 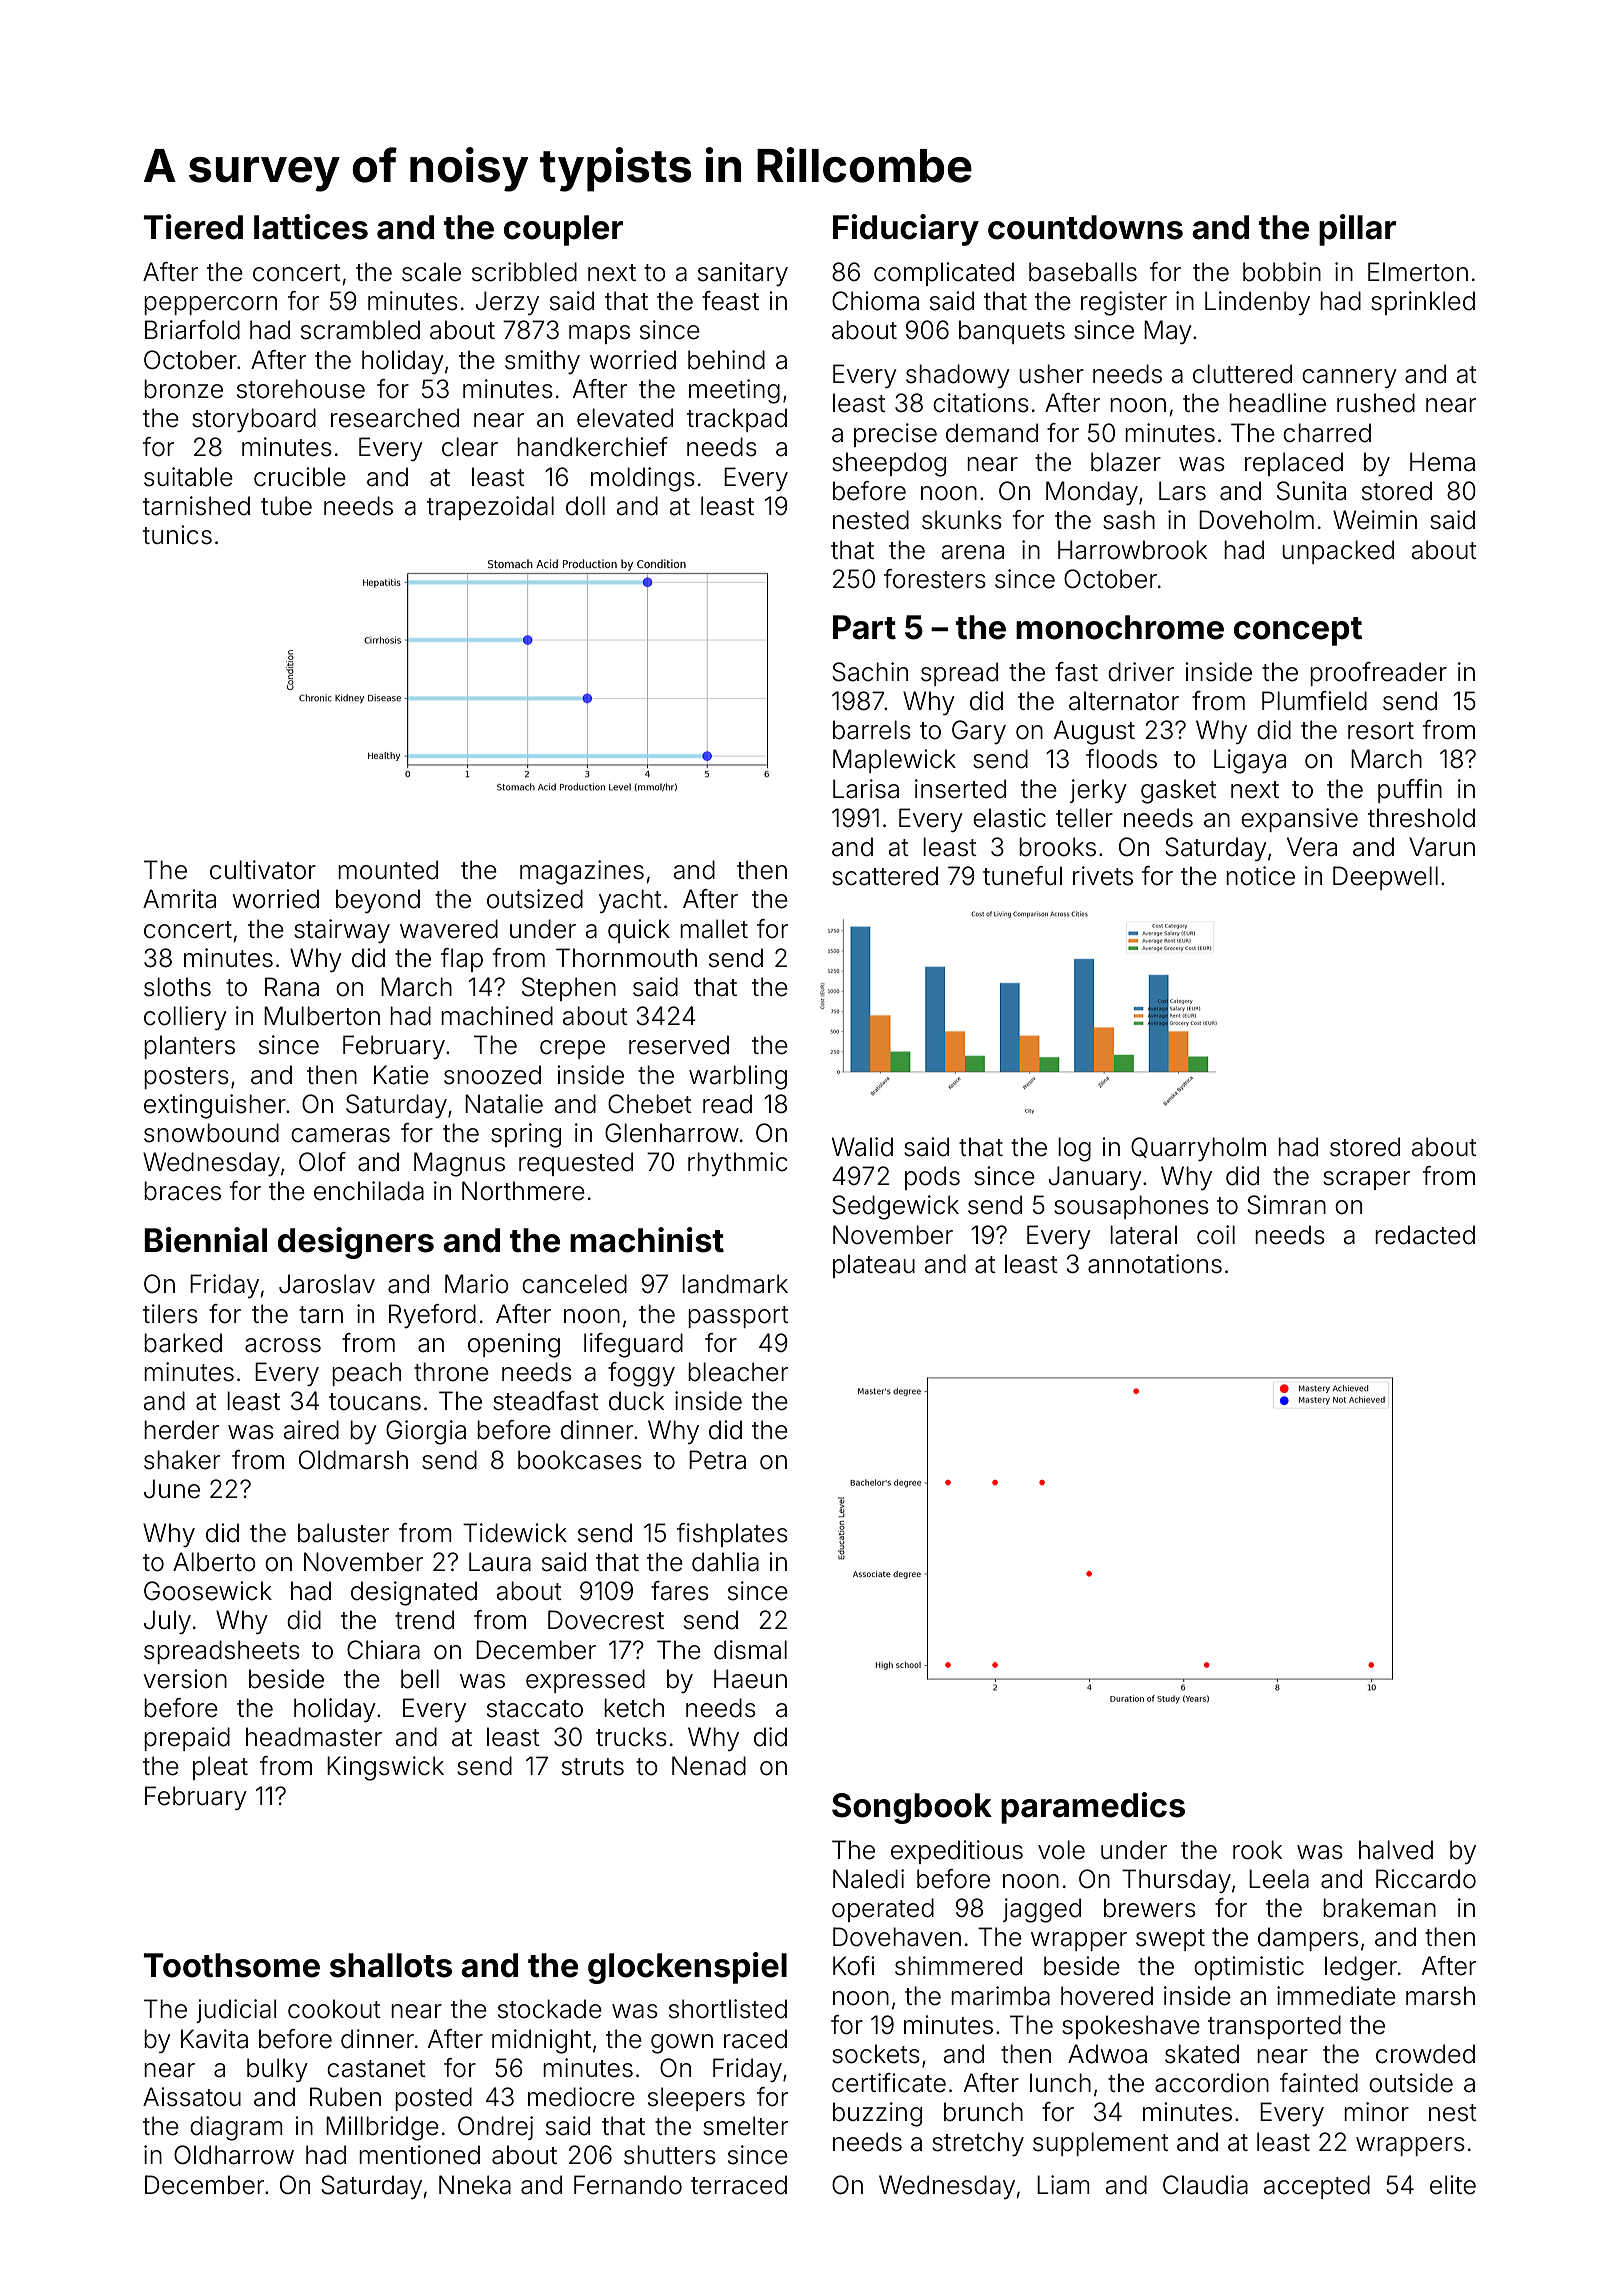 I want to click on lattices, so click(x=311, y=227).
